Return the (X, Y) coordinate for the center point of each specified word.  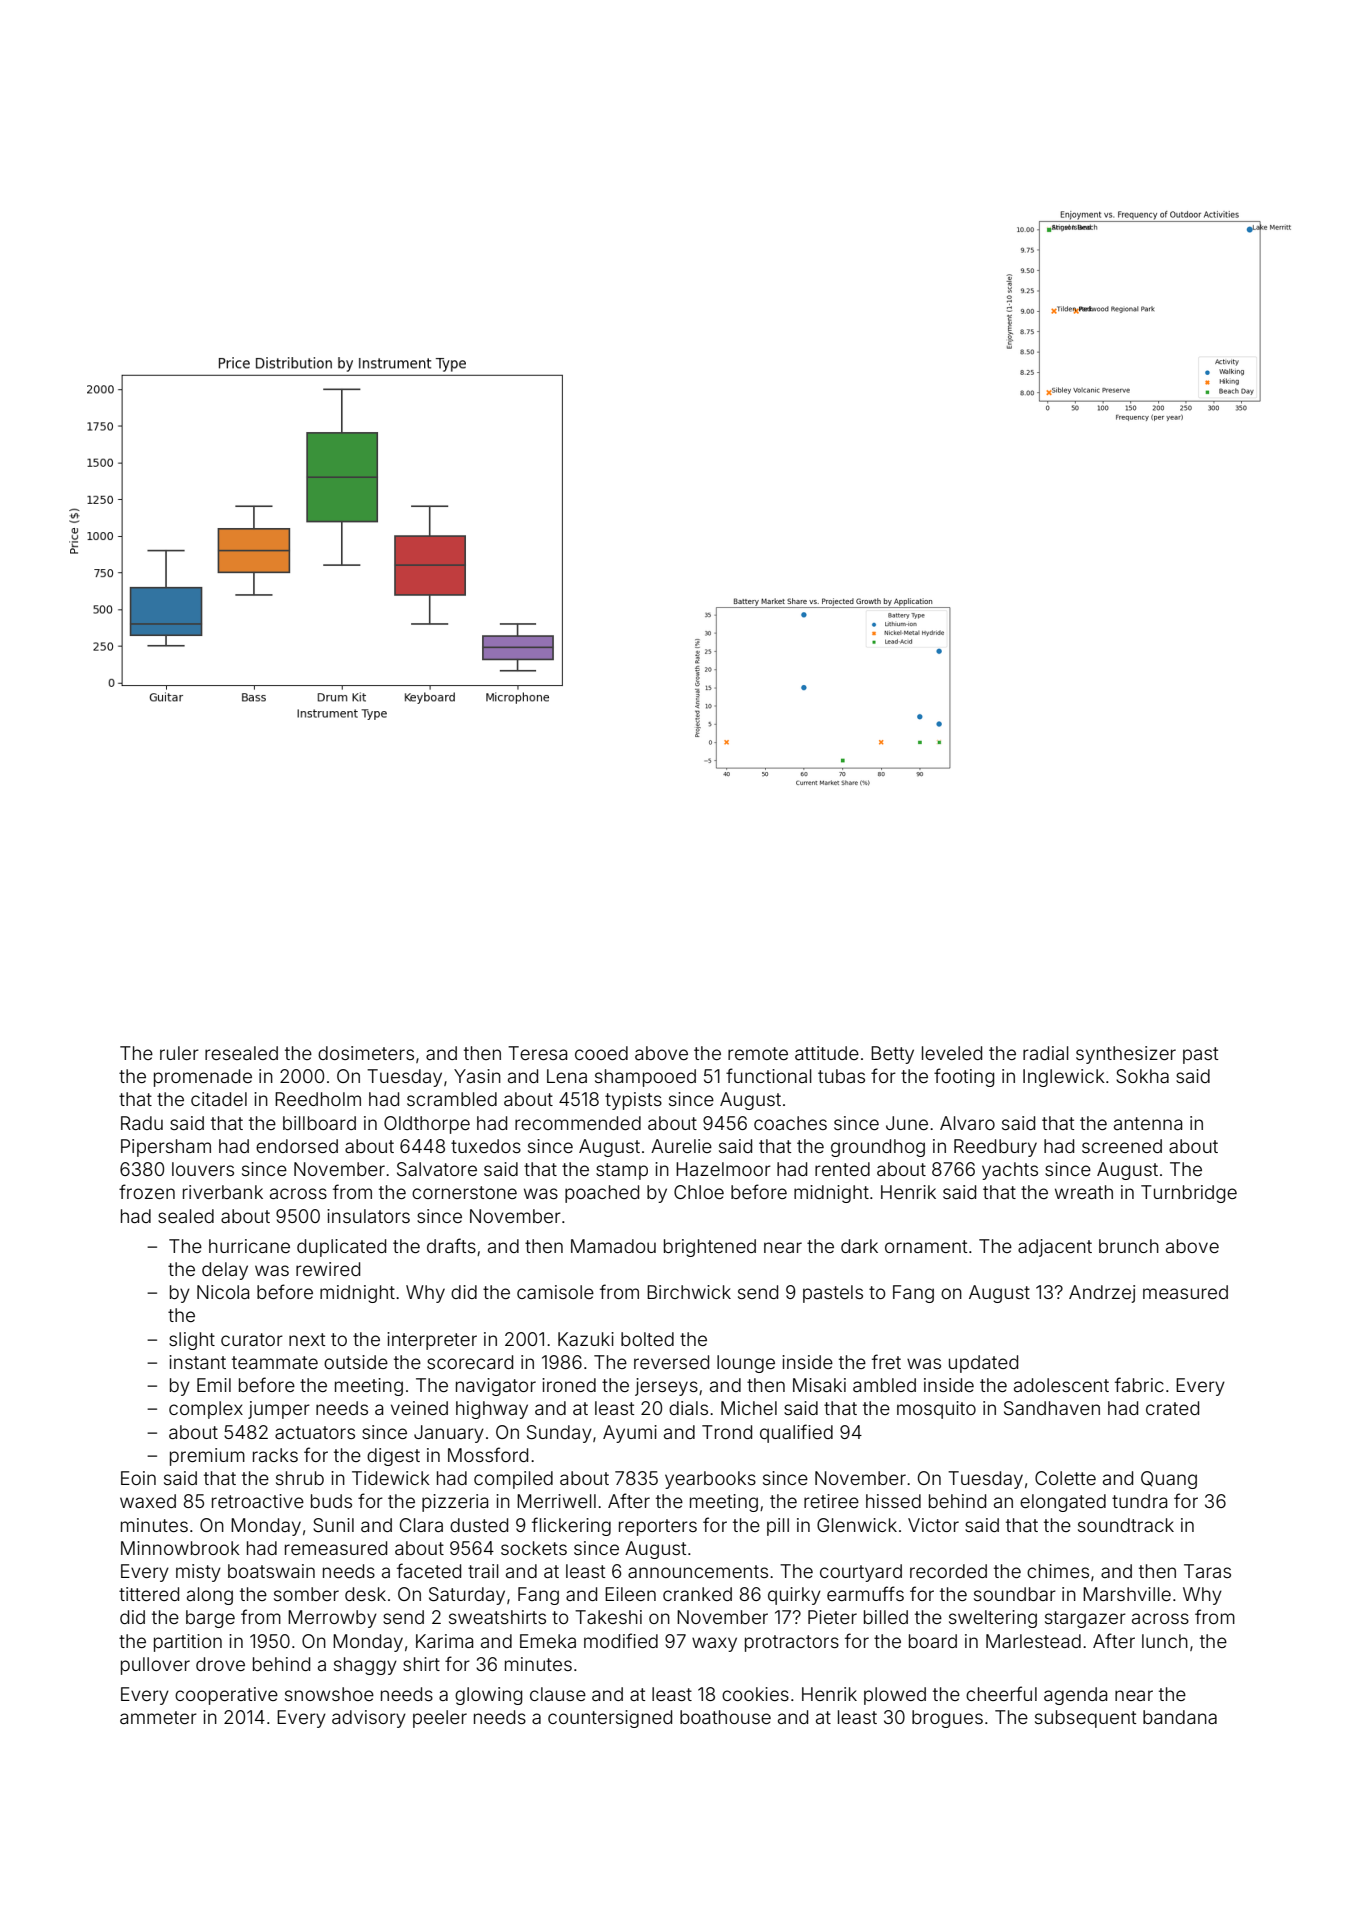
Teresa (537, 1053)
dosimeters (366, 1053)
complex (206, 1410)
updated (983, 1364)
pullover (155, 1666)
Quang (1169, 1480)
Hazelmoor (723, 1169)
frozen (147, 1191)
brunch (1129, 1246)
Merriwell (556, 1501)
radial (1046, 1053)
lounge (746, 1364)
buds (331, 1501)
